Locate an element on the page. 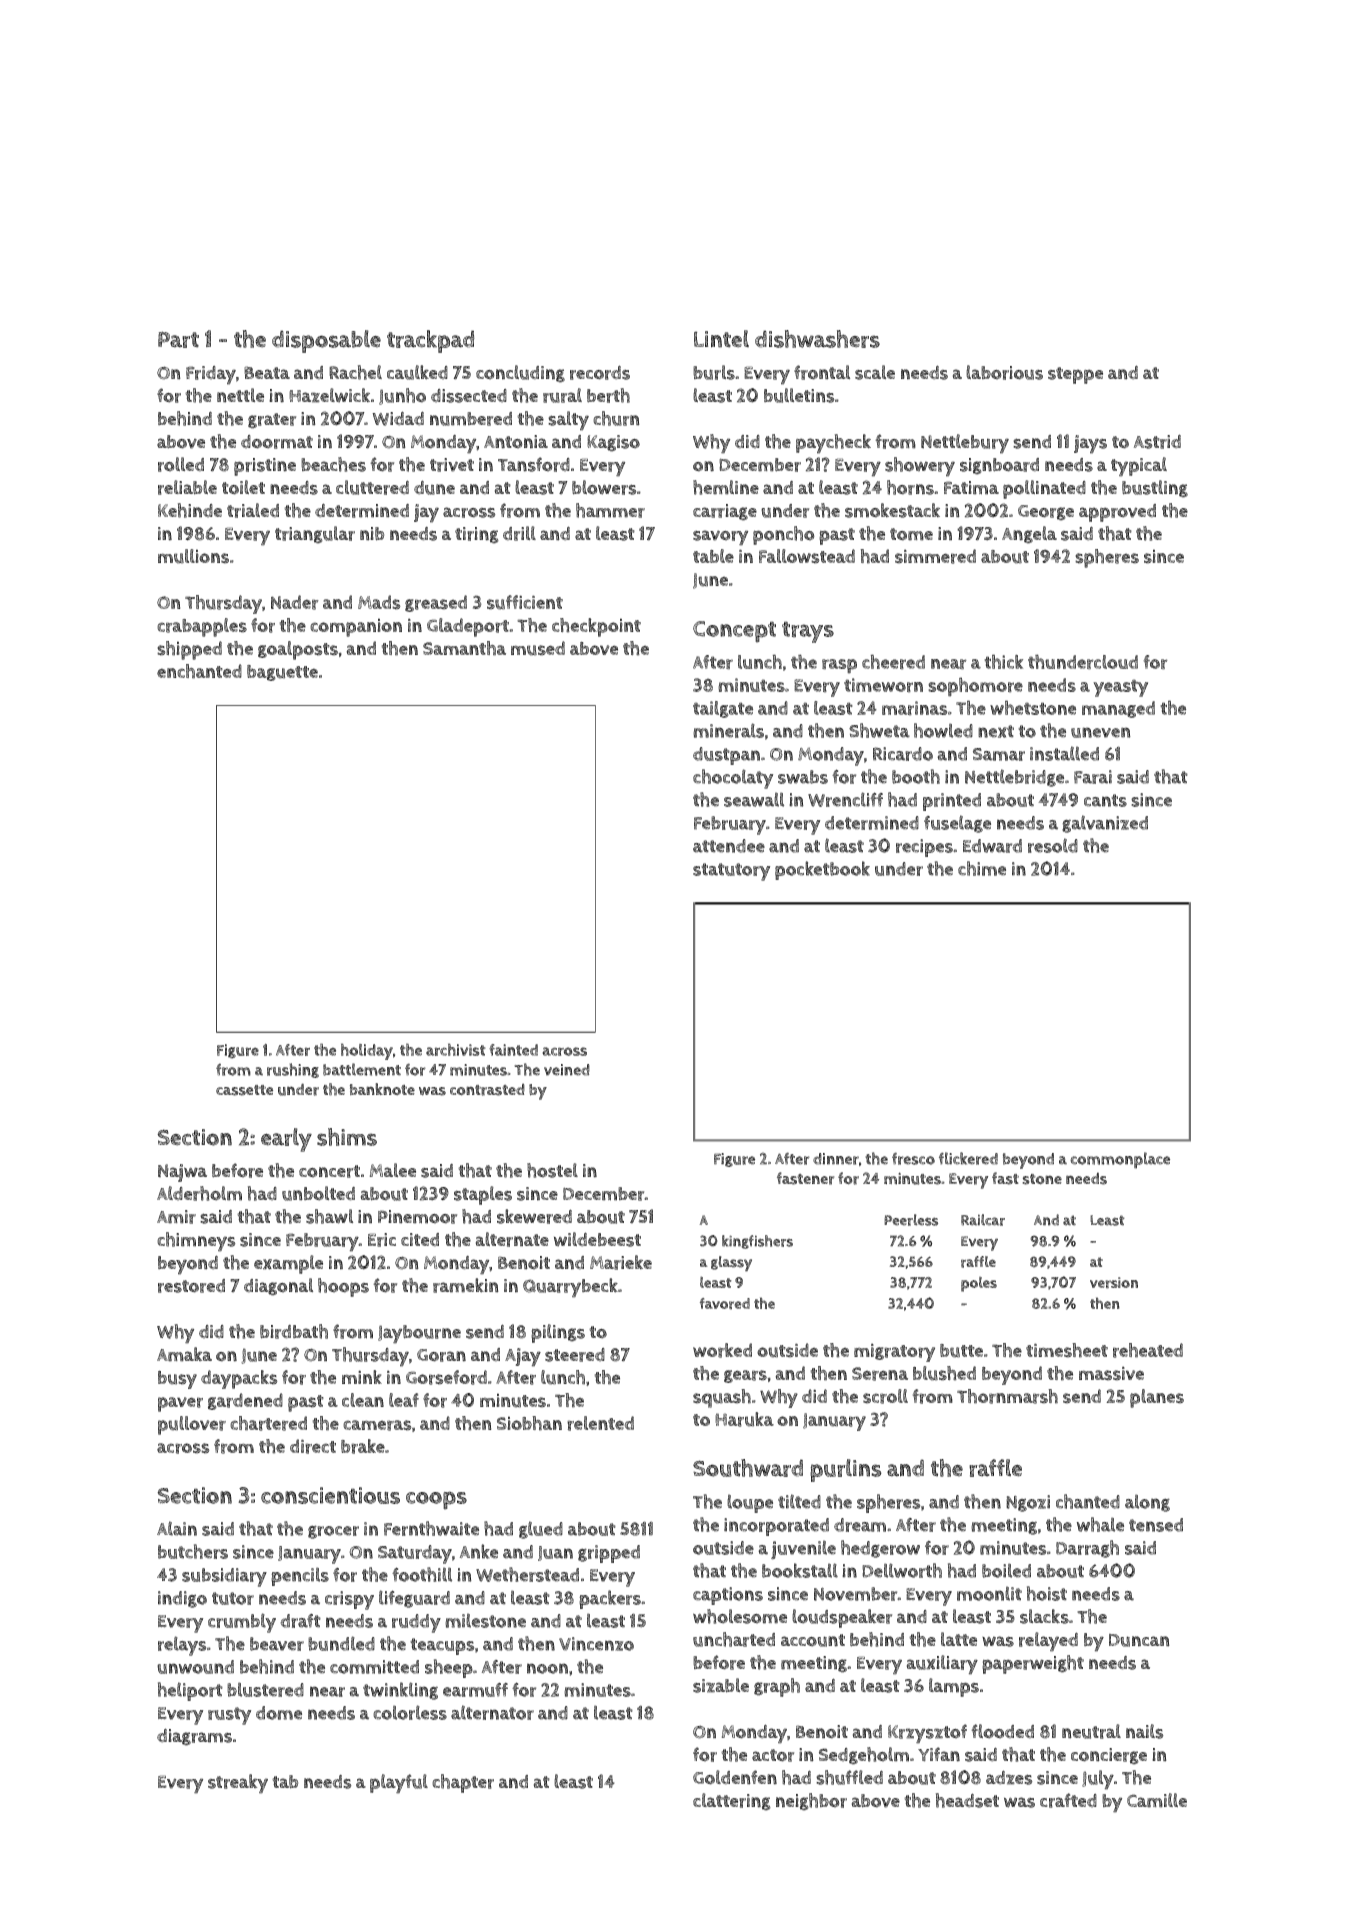 The image size is (1348, 1906). streaky is located at coordinates (238, 1784).
